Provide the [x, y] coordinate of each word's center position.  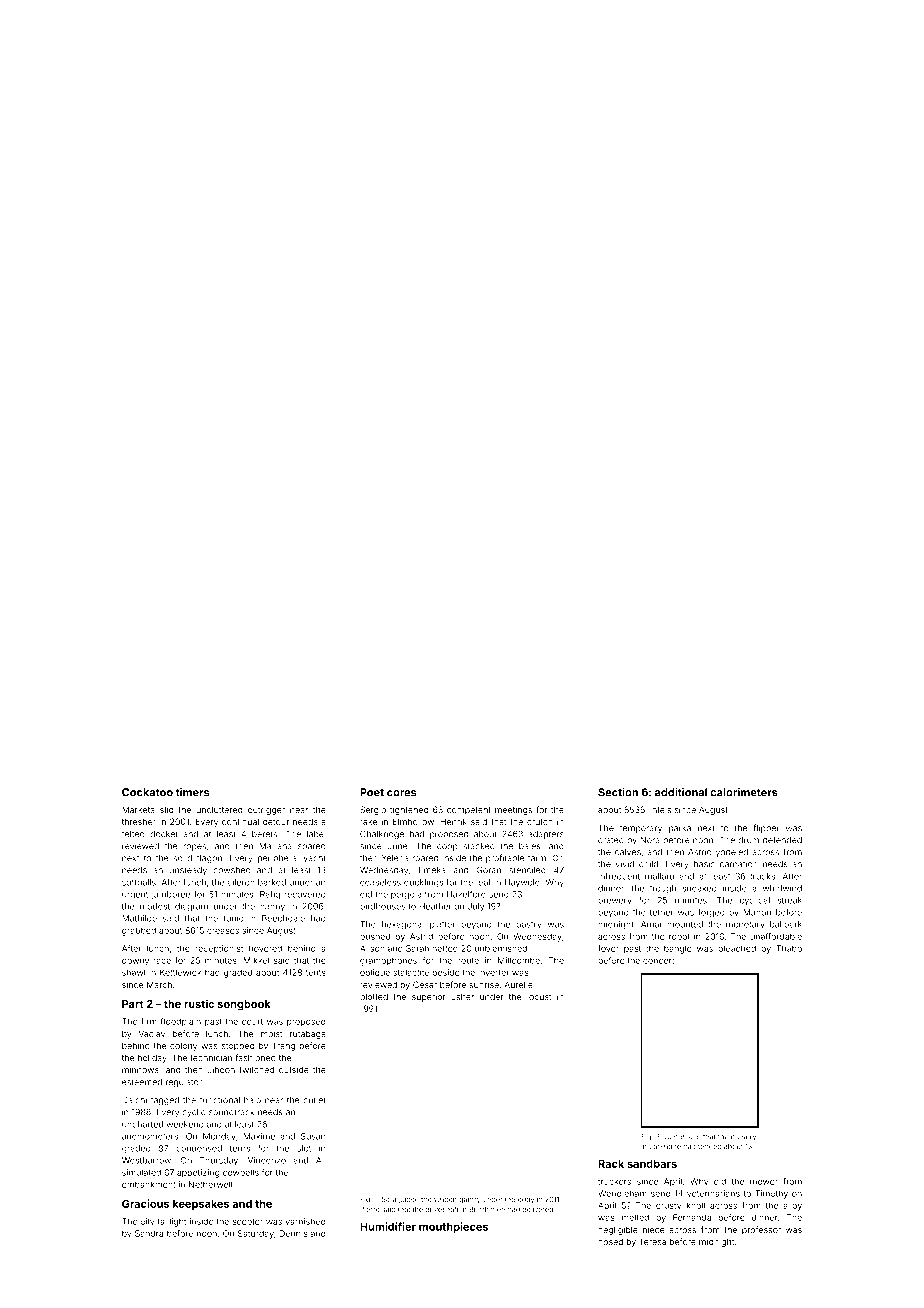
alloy [792, 1206]
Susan [313, 1136]
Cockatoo [147, 792]
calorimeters [744, 792]
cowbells [241, 1172]
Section [618, 792]
